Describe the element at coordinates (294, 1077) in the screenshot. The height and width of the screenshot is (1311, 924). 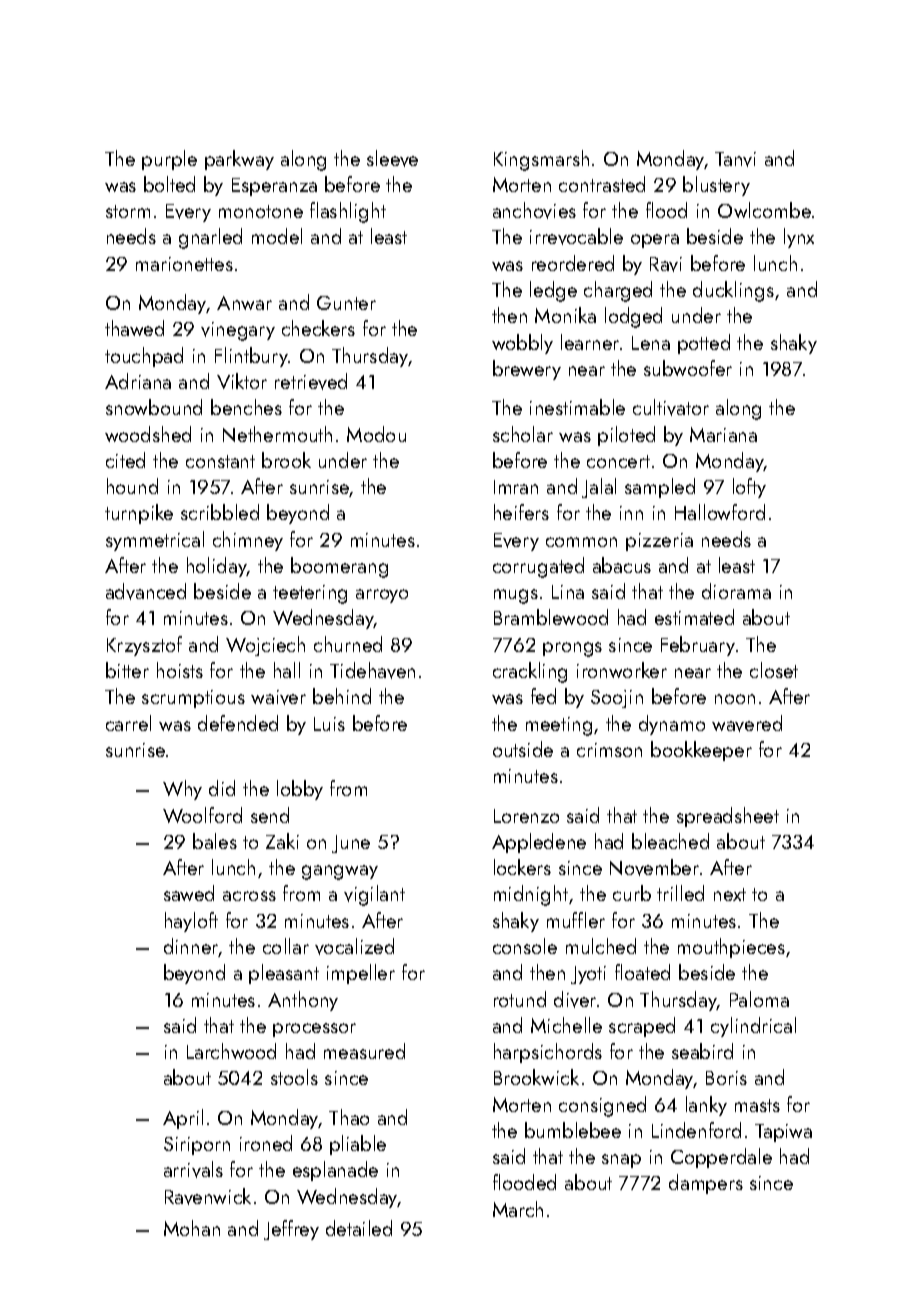
I see `stools` at that location.
